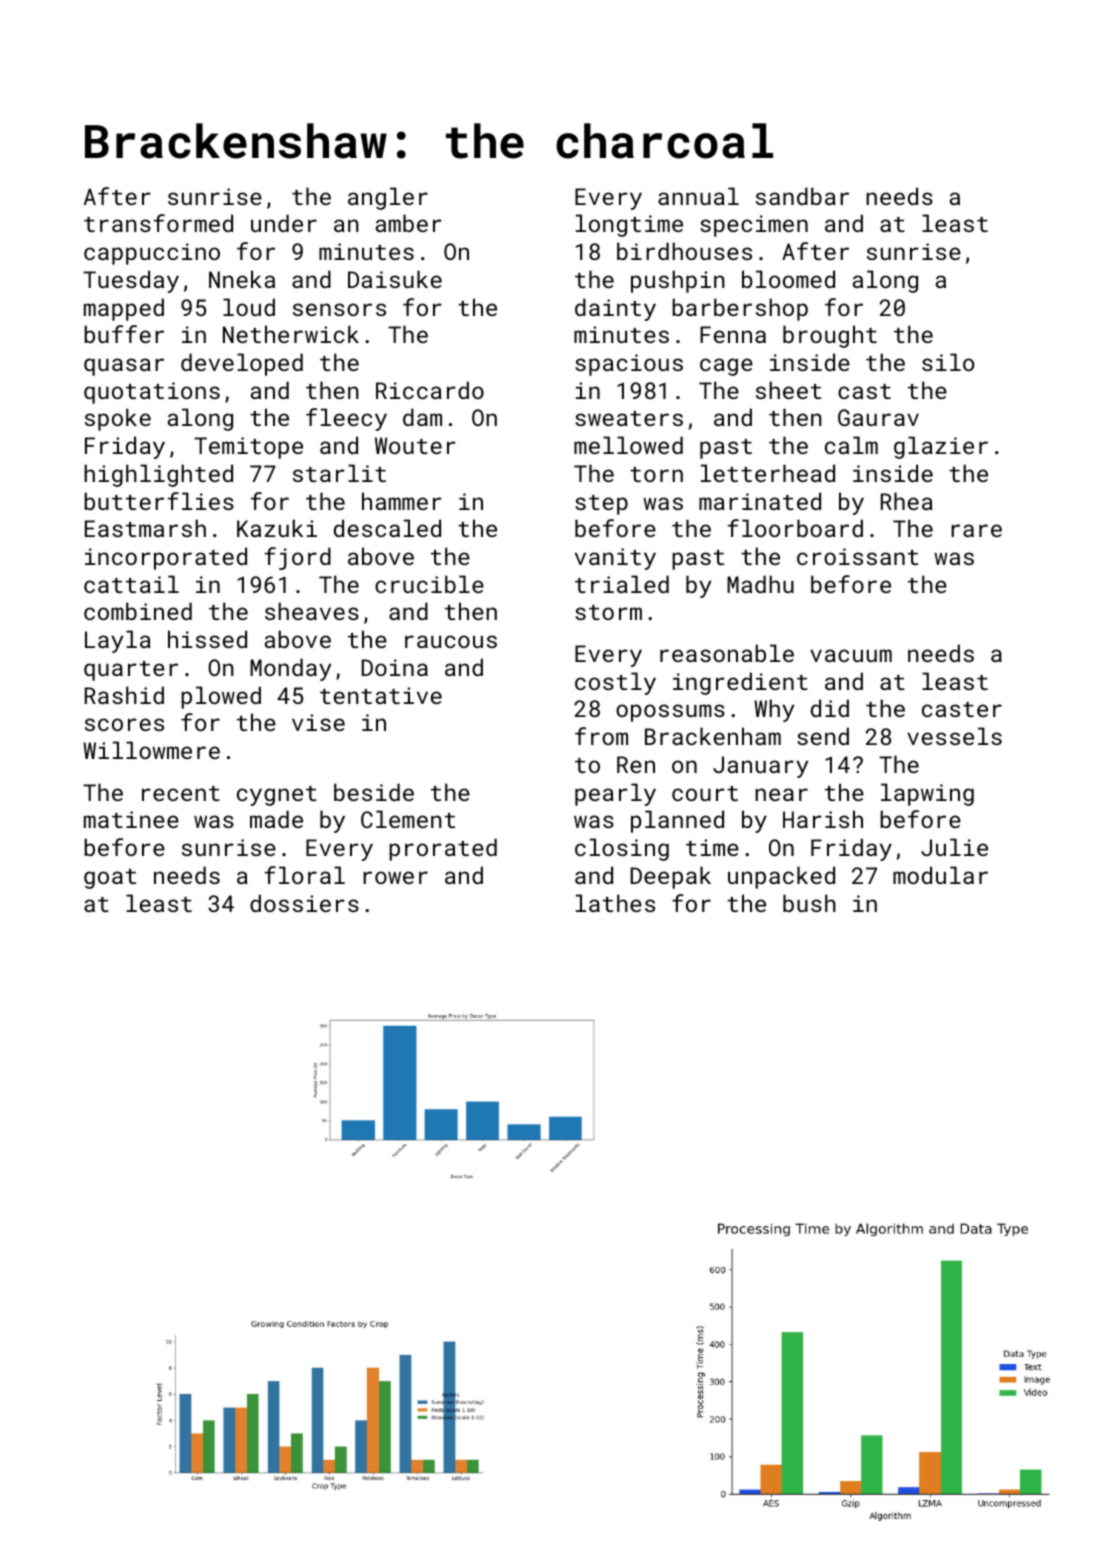 The width and height of the screenshot is (1098, 1559). What do you see at coordinates (207, 639) in the screenshot?
I see `hissed` at bounding box center [207, 639].
